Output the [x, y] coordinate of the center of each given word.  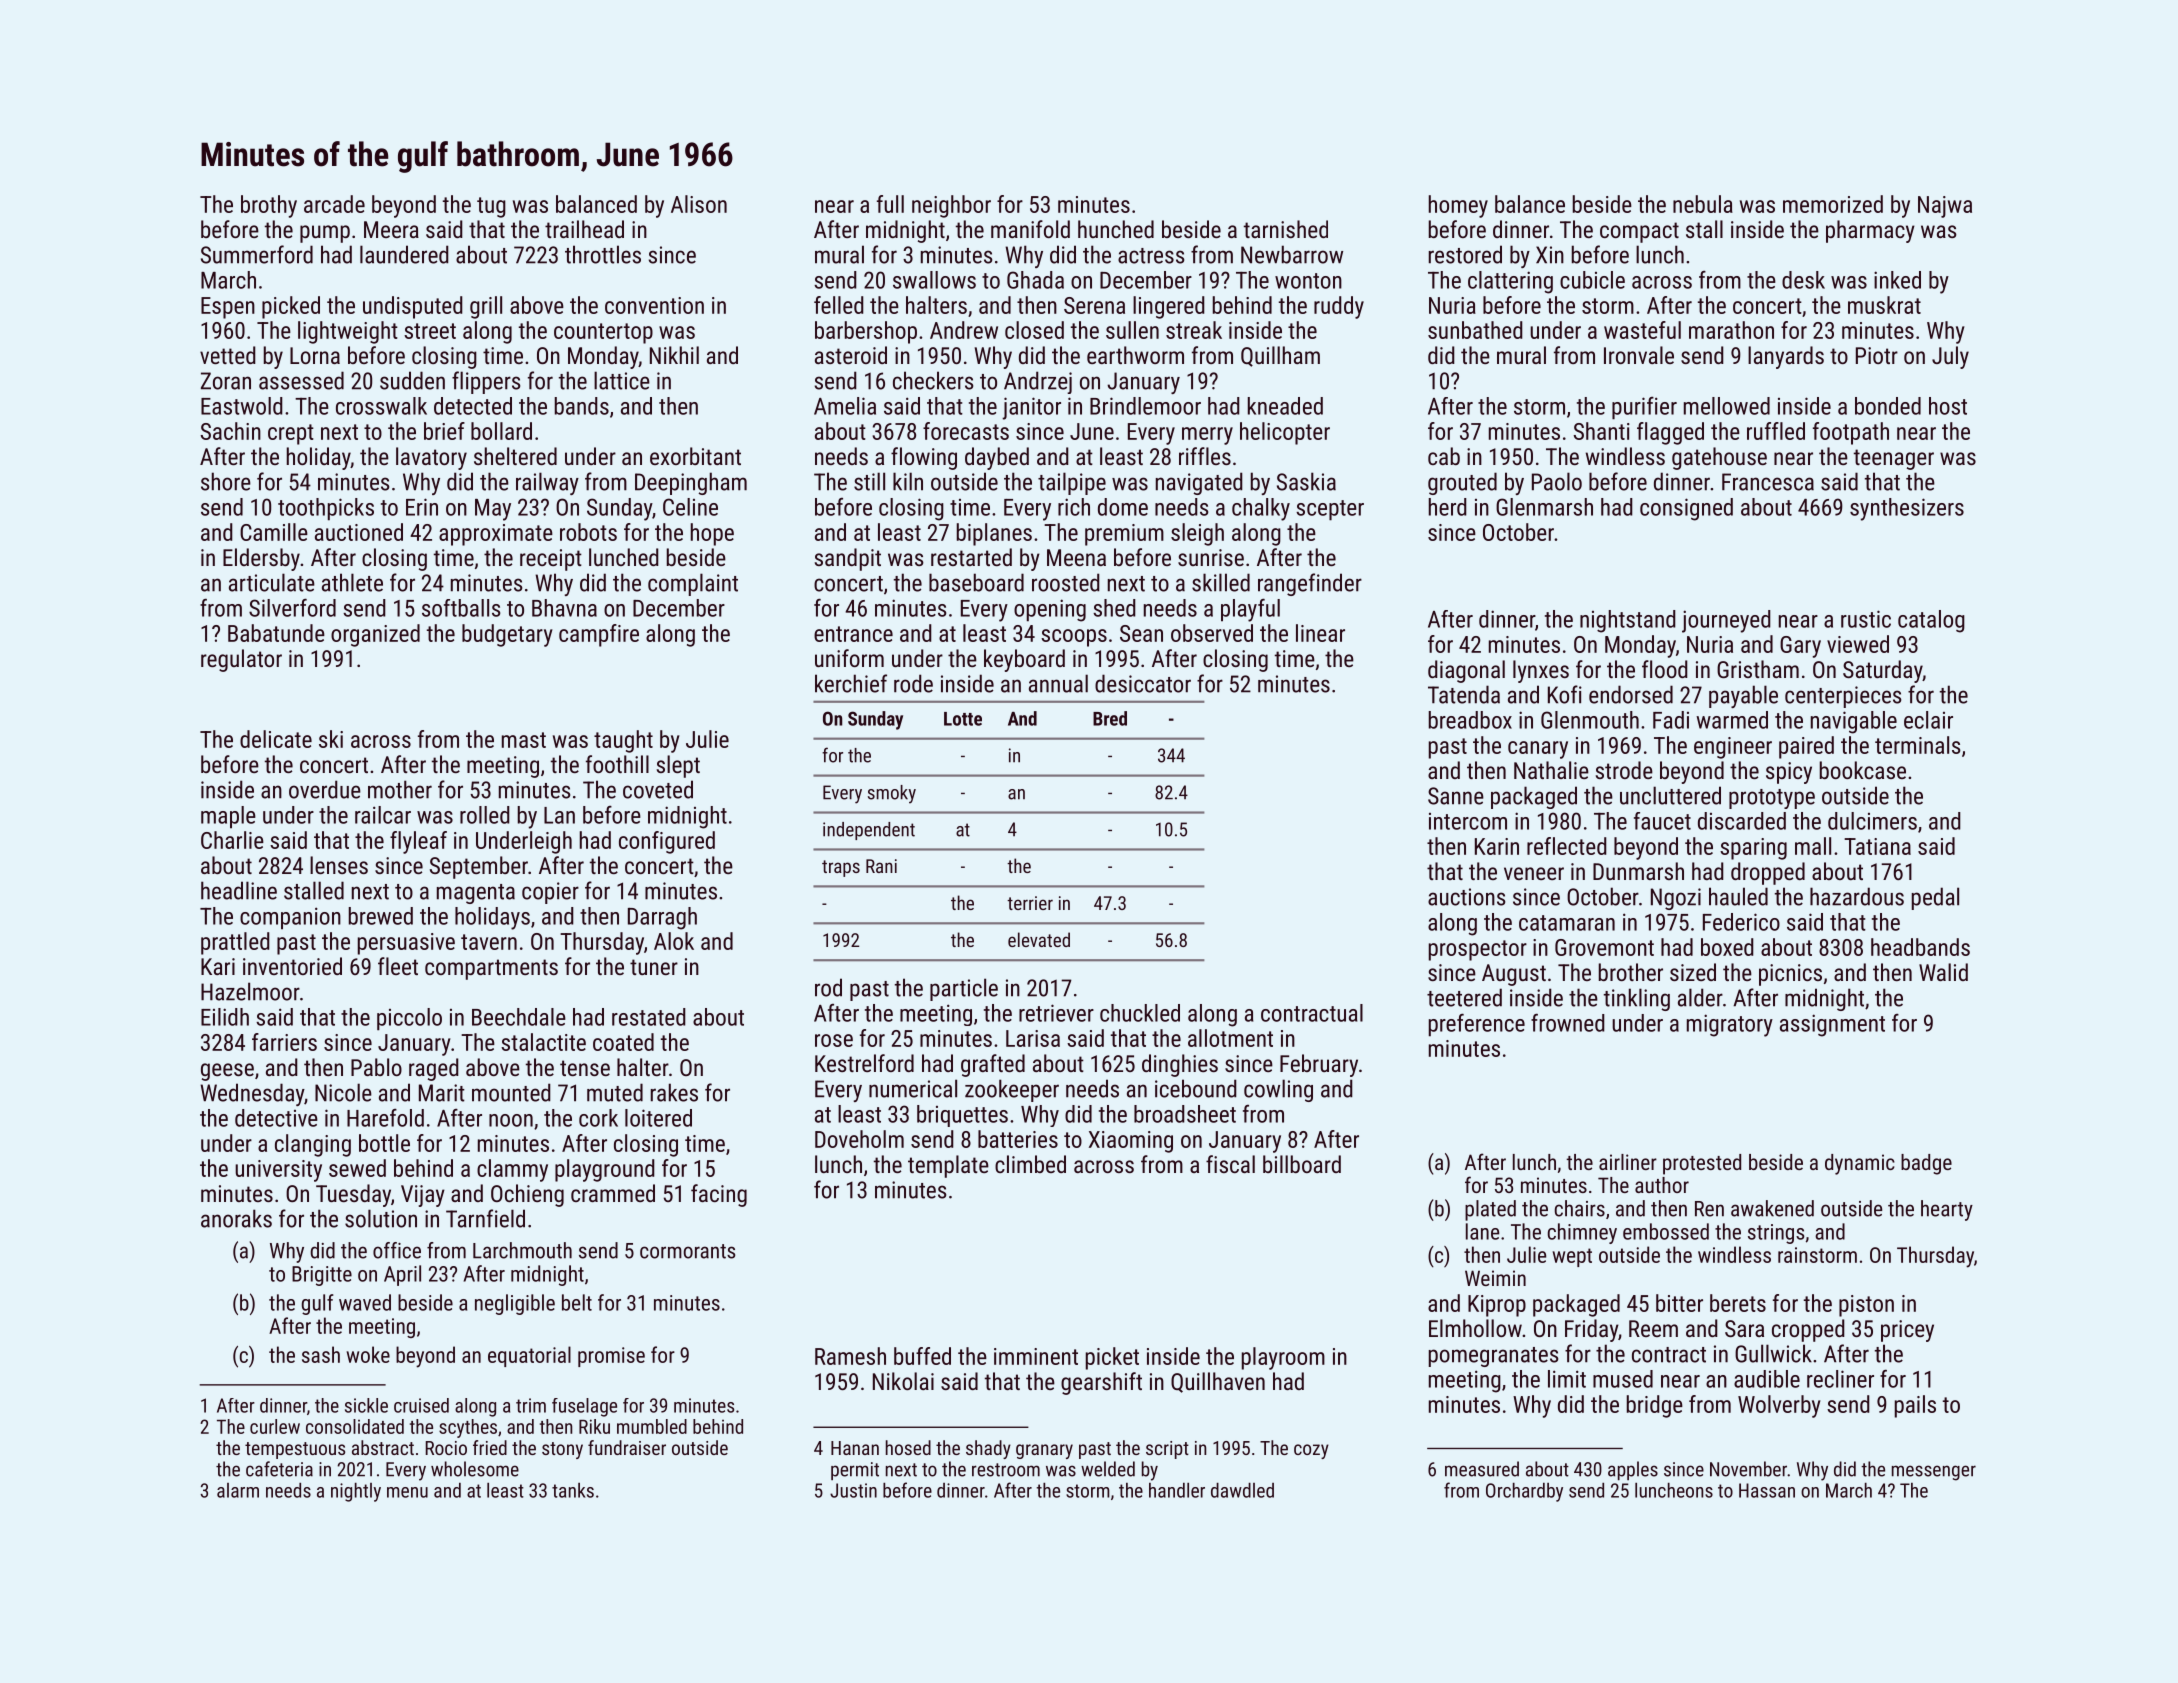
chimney [1582, 1233]
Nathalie [1551, 770]
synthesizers [1907, 509]
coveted [658, 789]
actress [1151, 256]
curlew [275, 1426]
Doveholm [859, 1139]
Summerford [257, 254]
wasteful [1642, 330]
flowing [924, 458]
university [278, 1171]
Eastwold [242, 406]
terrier [1030, 903]
